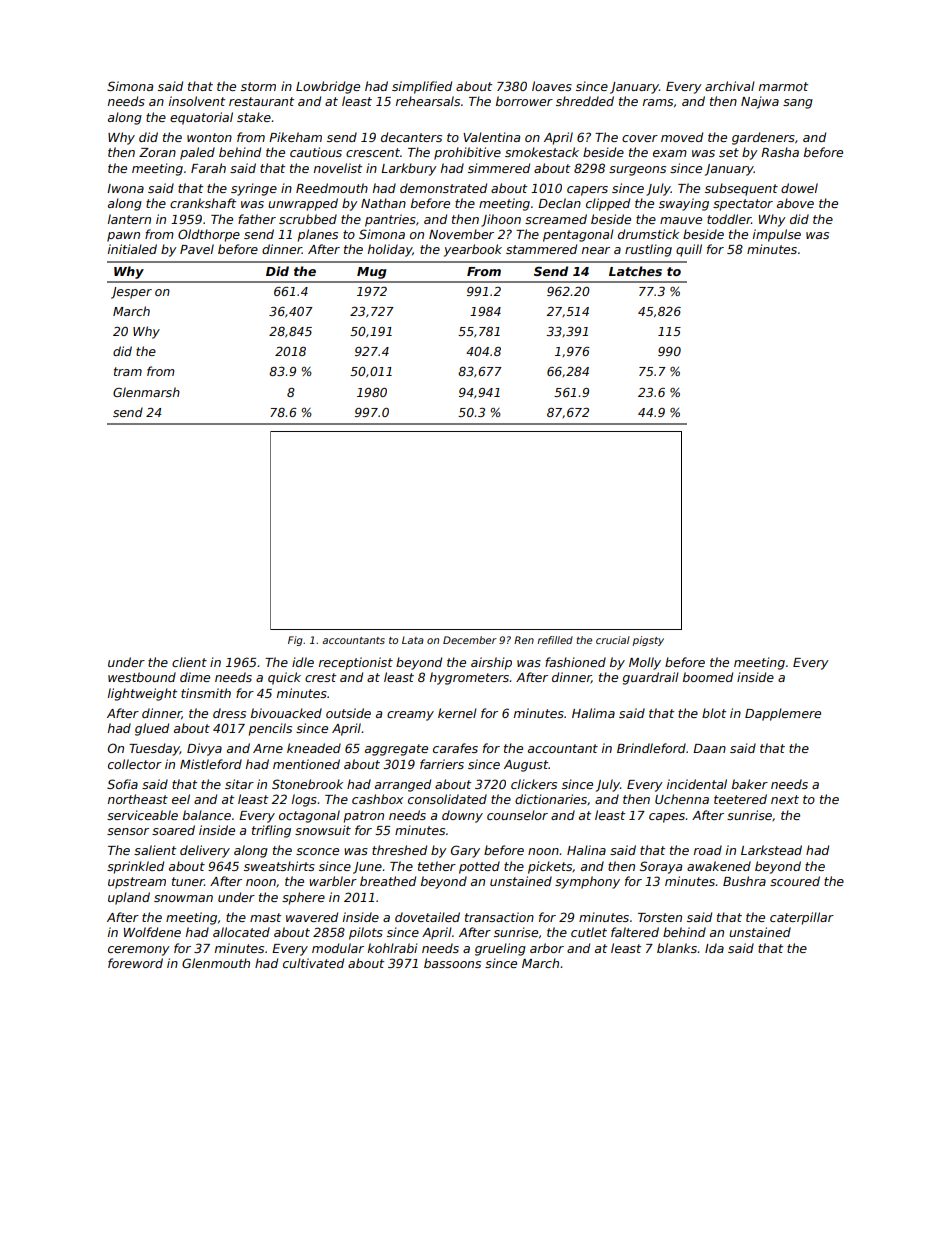  What do you see at coordinates (152, 729) in the page?
I see `glued` at bounding box center [152, 729].
